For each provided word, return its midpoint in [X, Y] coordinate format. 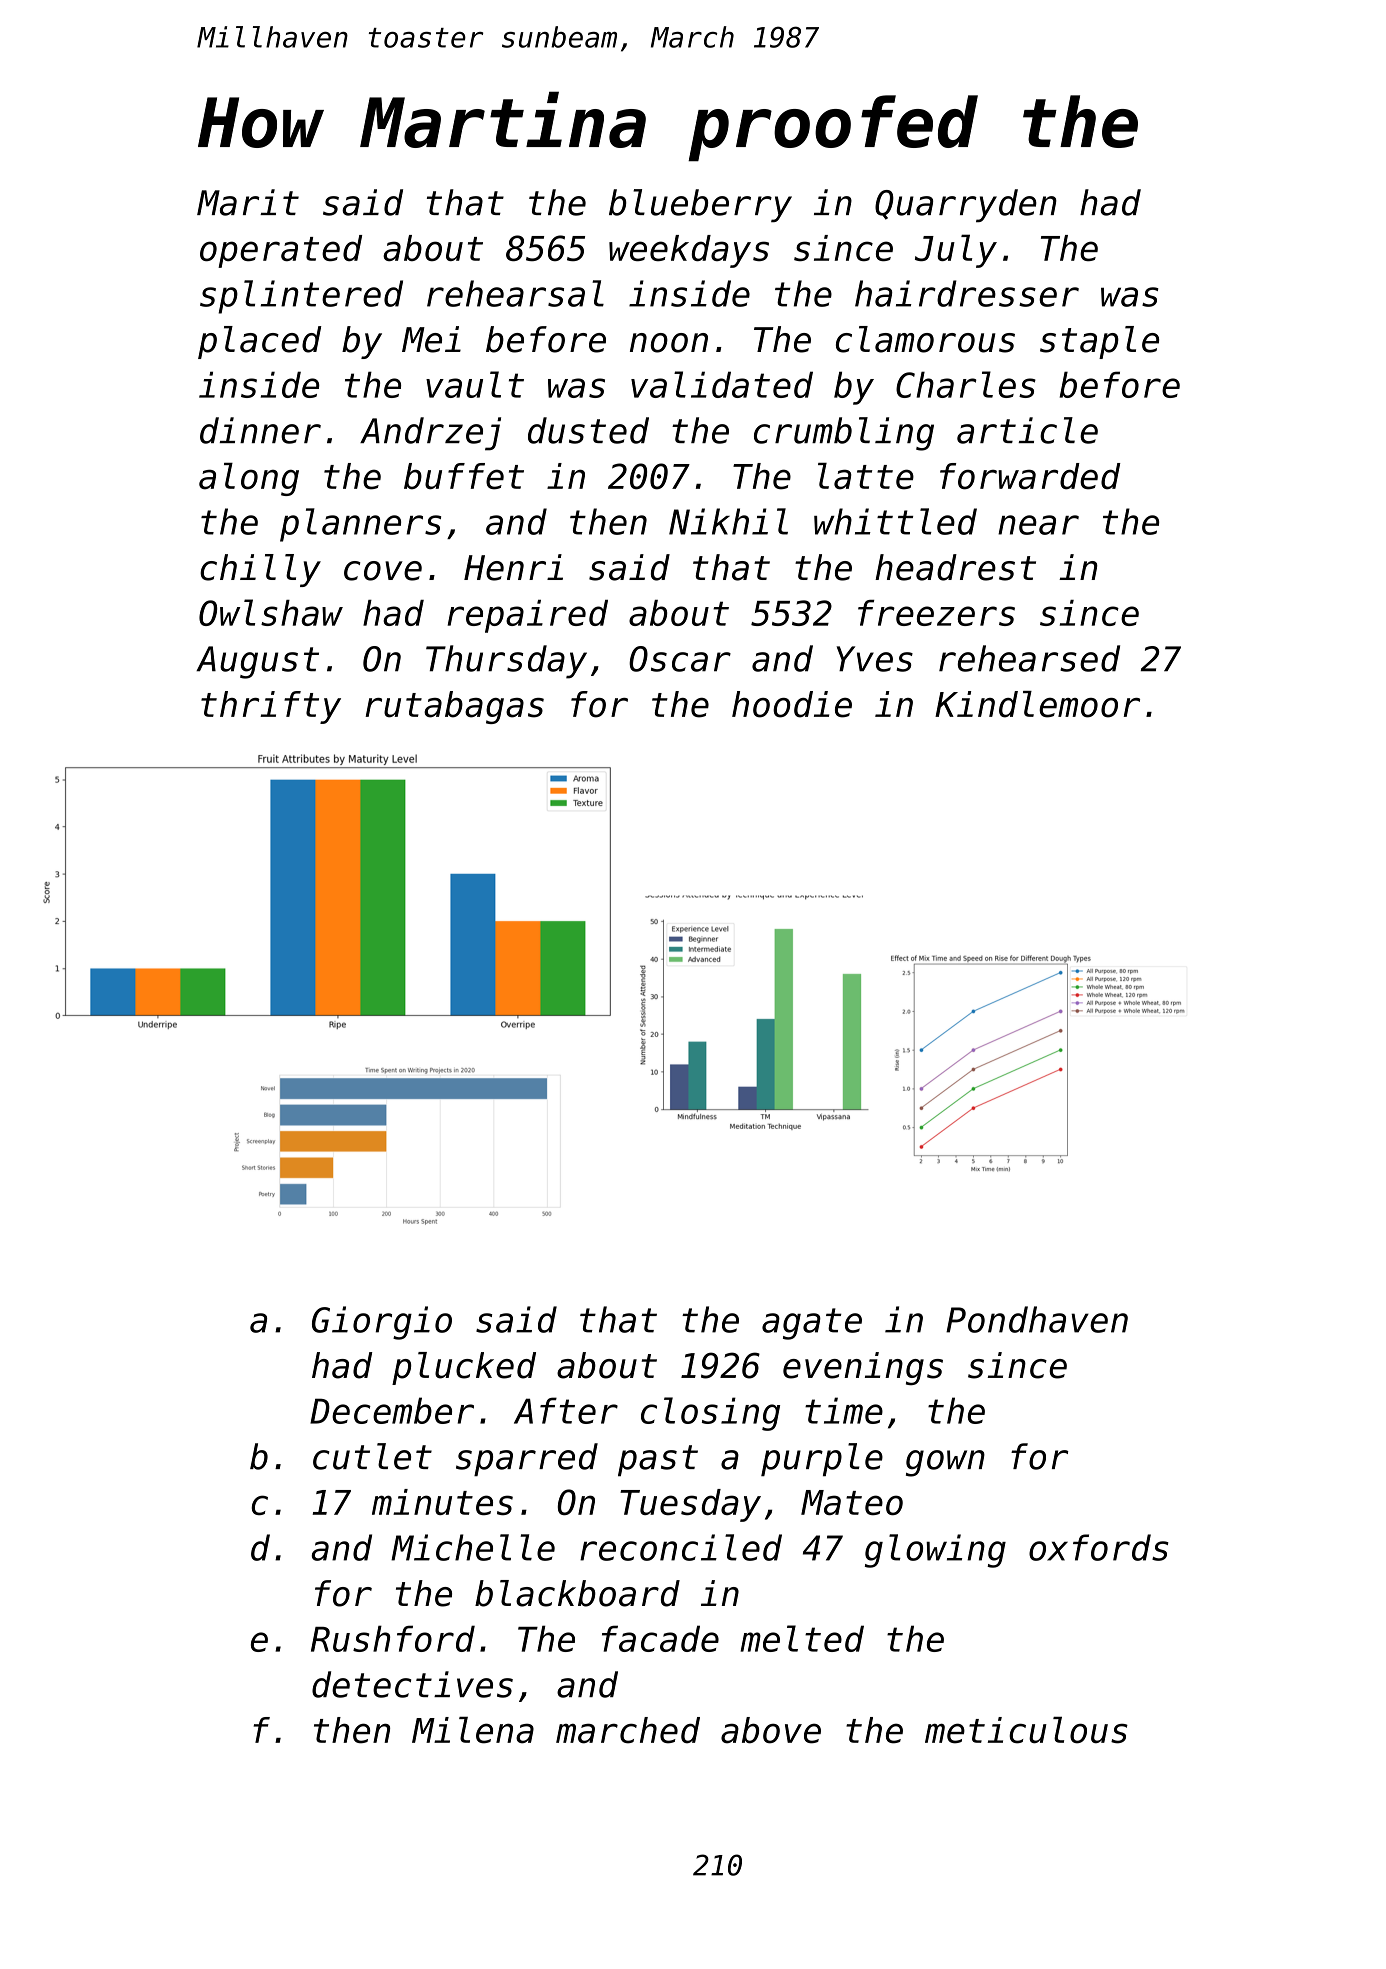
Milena [473, 1730]
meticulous [1026, 1730]
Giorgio [382, 1323]
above [771, 1730]
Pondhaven [1037, 1319]
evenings [863, 1368]
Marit [248, 202]
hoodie [792, 704]
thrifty [271, 707]
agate [812, 1324]
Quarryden [966, 205]
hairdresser [967, 293]
